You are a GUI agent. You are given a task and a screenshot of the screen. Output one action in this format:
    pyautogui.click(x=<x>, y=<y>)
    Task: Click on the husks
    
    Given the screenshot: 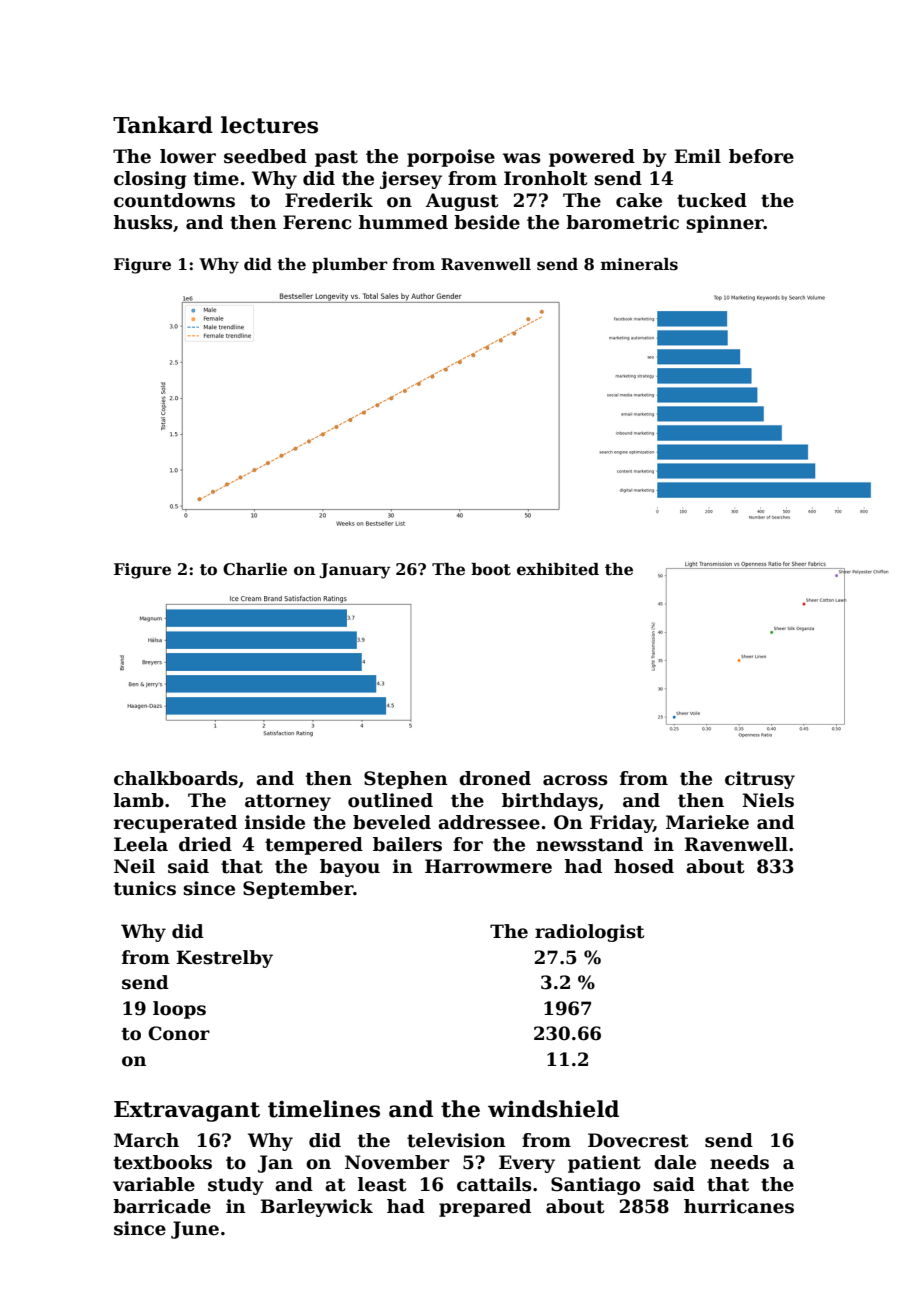 What is the action you would take?
    pyautogui.click(x=143, y=222)
